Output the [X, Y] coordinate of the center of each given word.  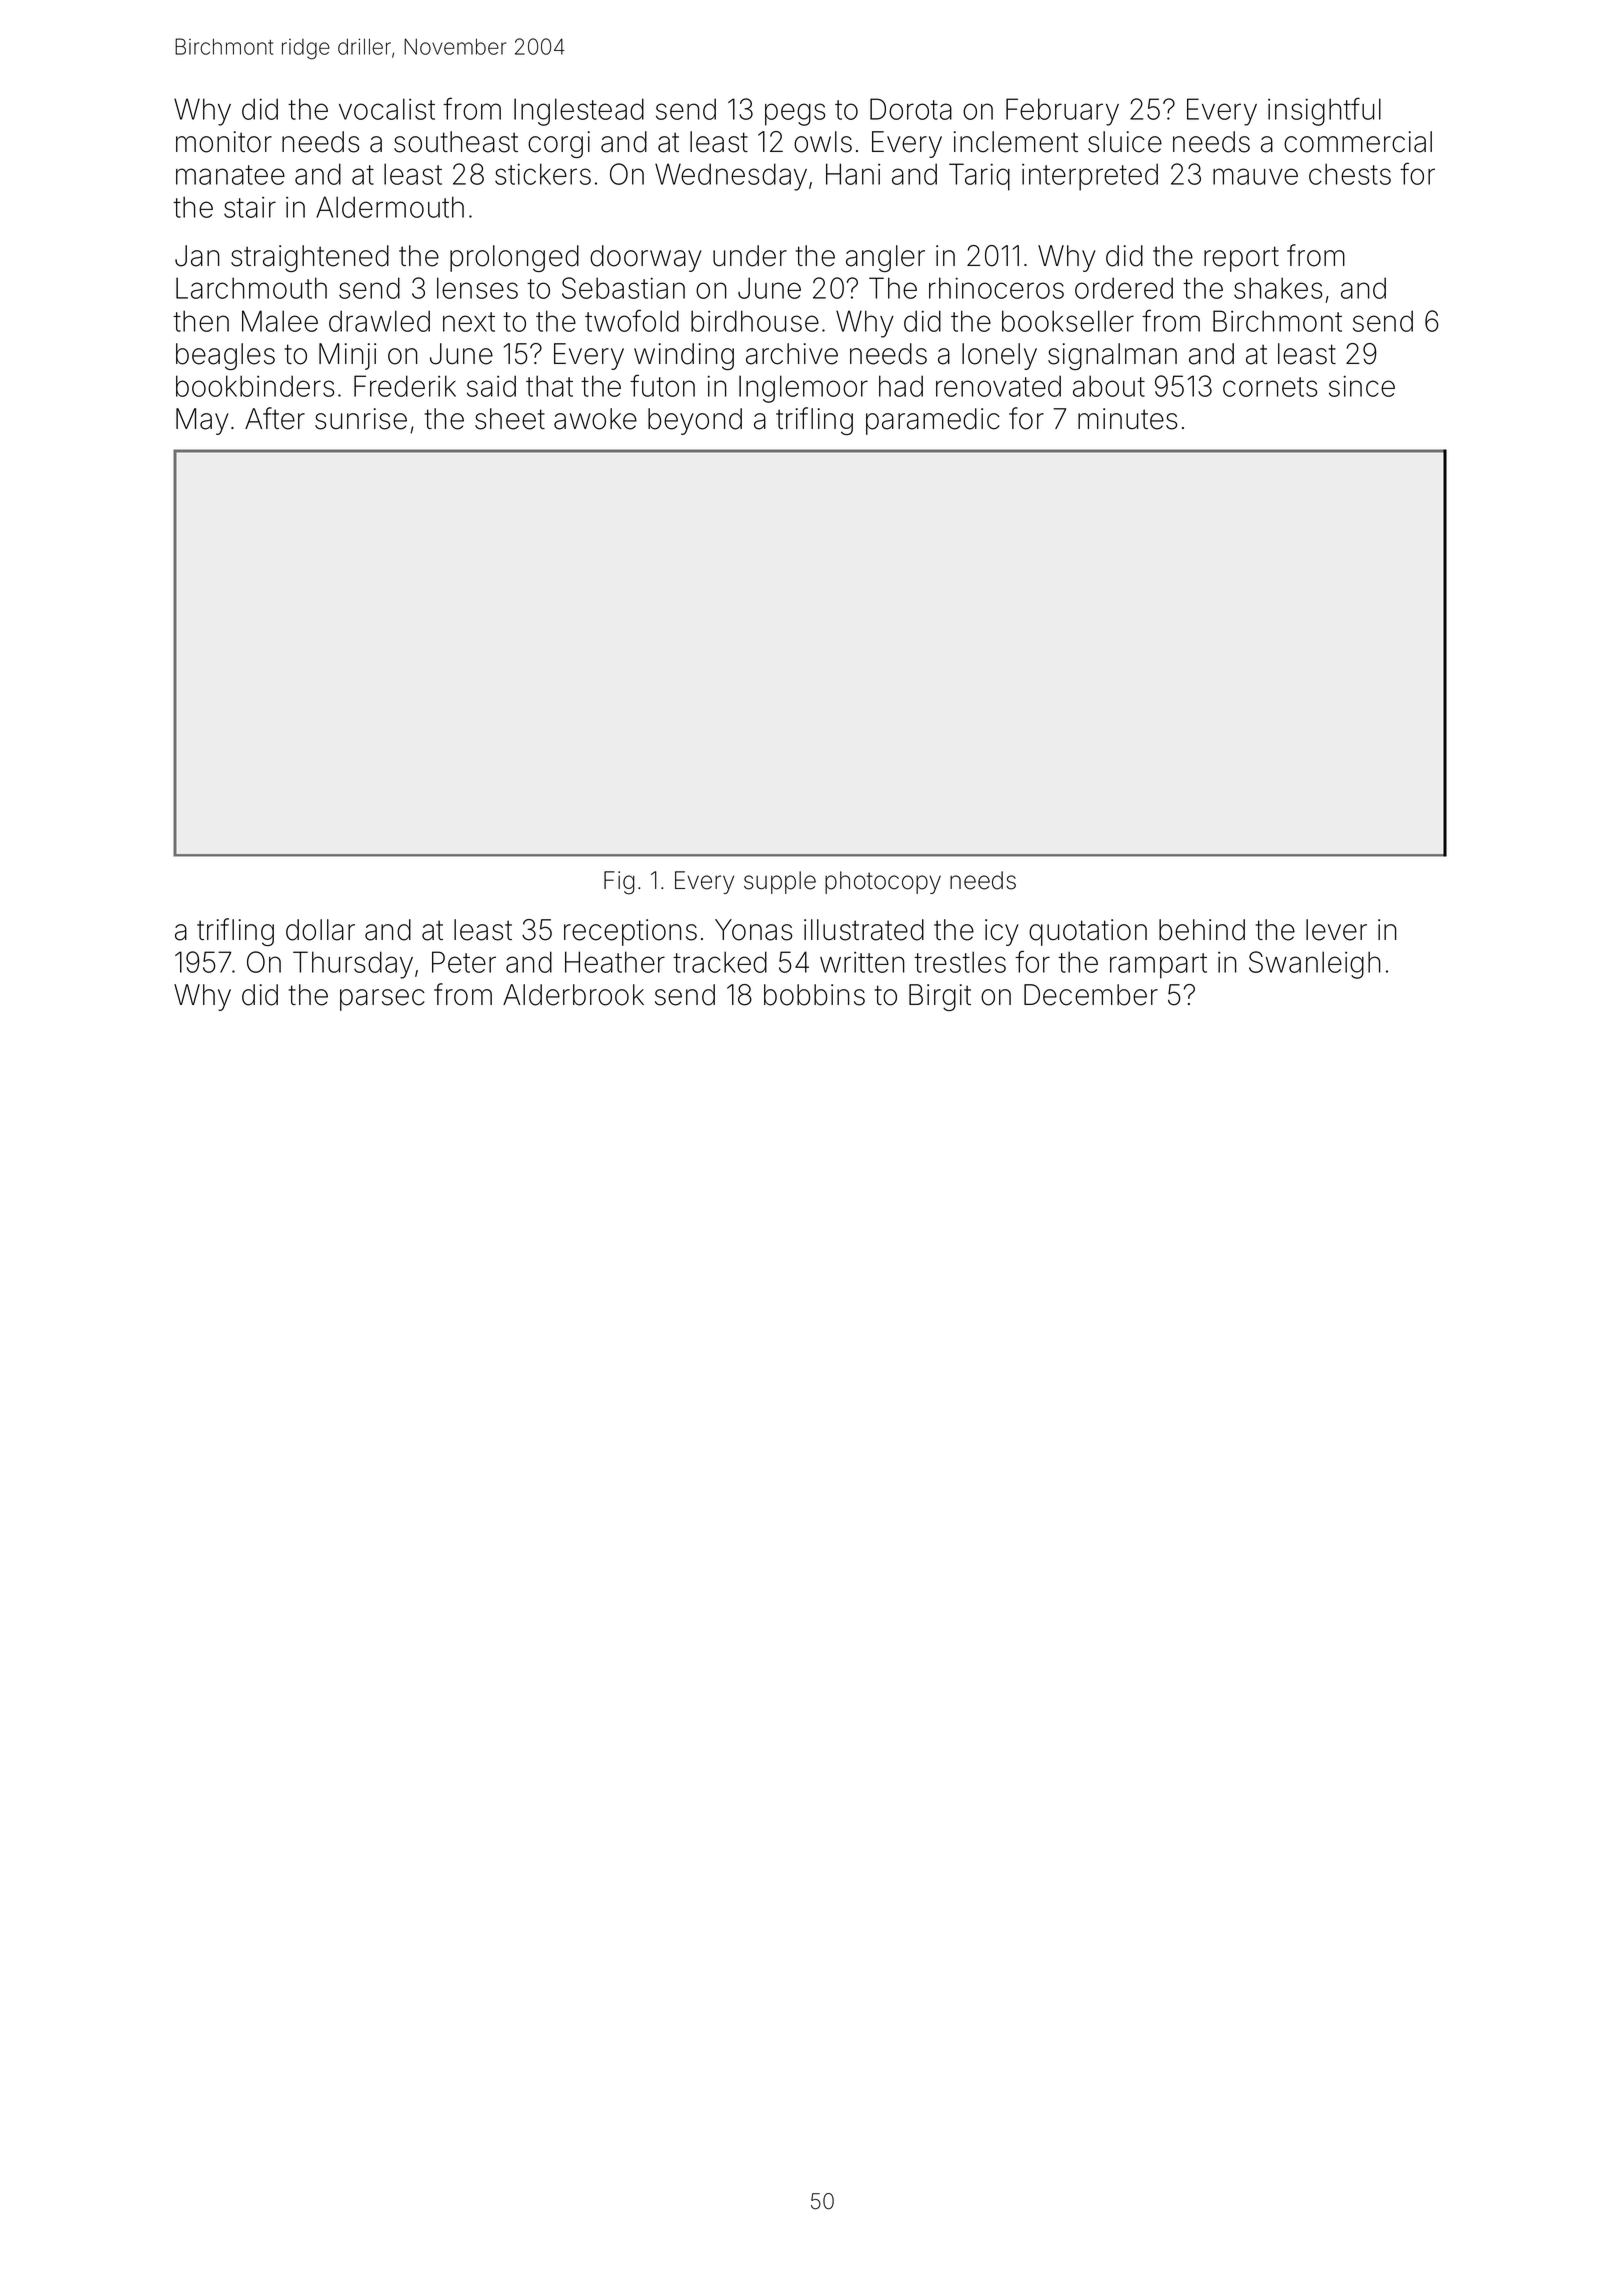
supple [780, 882]
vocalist [387, 109]
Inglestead [579, 112]
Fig [619, 883]
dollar [320, 930]
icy [1002, 932]
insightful [1324, 111]
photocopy [883, 882]
